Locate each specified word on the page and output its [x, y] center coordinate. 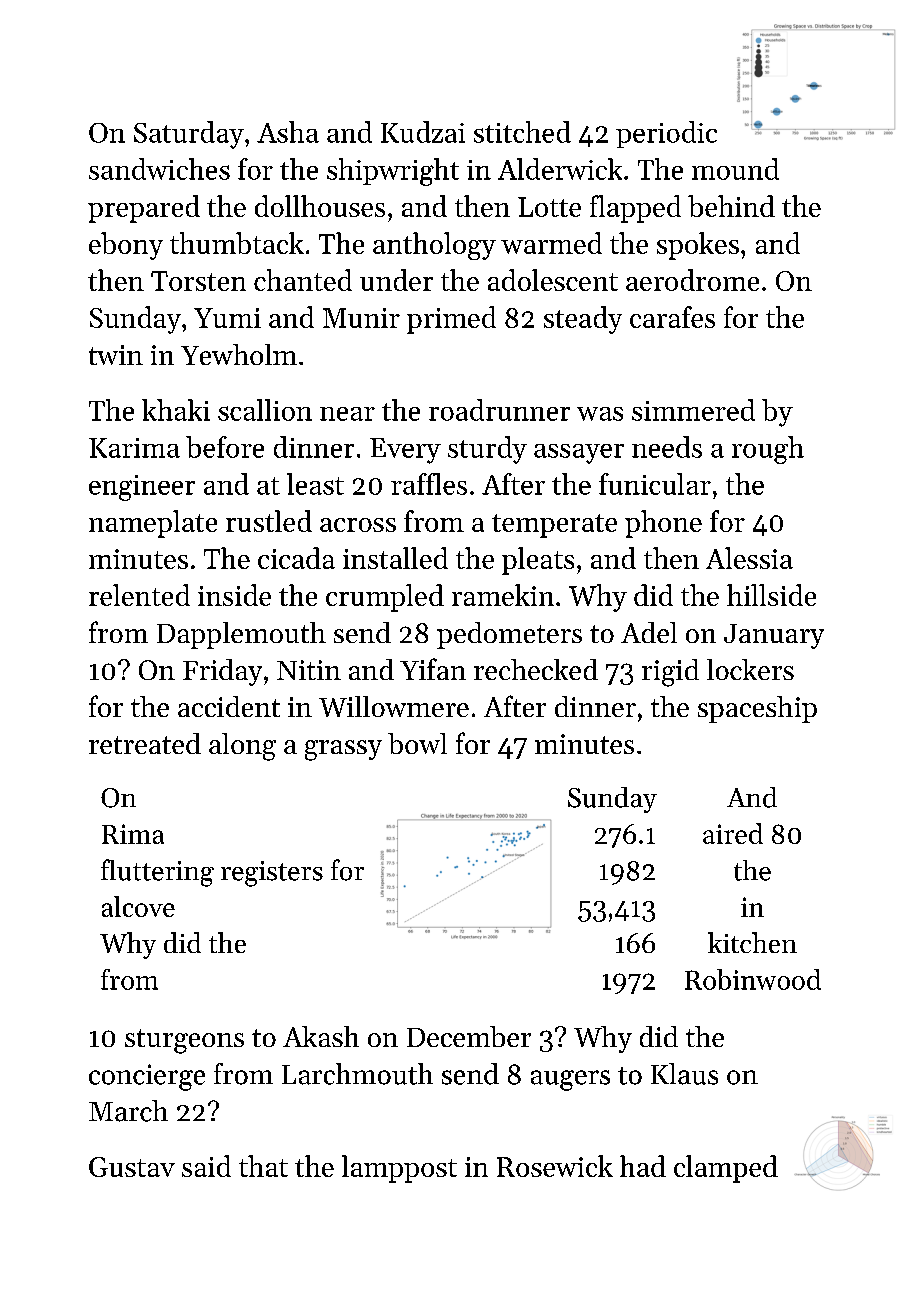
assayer [579, 454]
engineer [142, 488]
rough [768, 450]
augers [570, 1080]
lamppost [399, 1169]
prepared [144, 209]
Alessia [749, 558]
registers [272, 874]
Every [405, 451]
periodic [666, 134]
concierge [147, 1077]
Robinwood [753, 979]
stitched [522, 132]
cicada [296, 558]
